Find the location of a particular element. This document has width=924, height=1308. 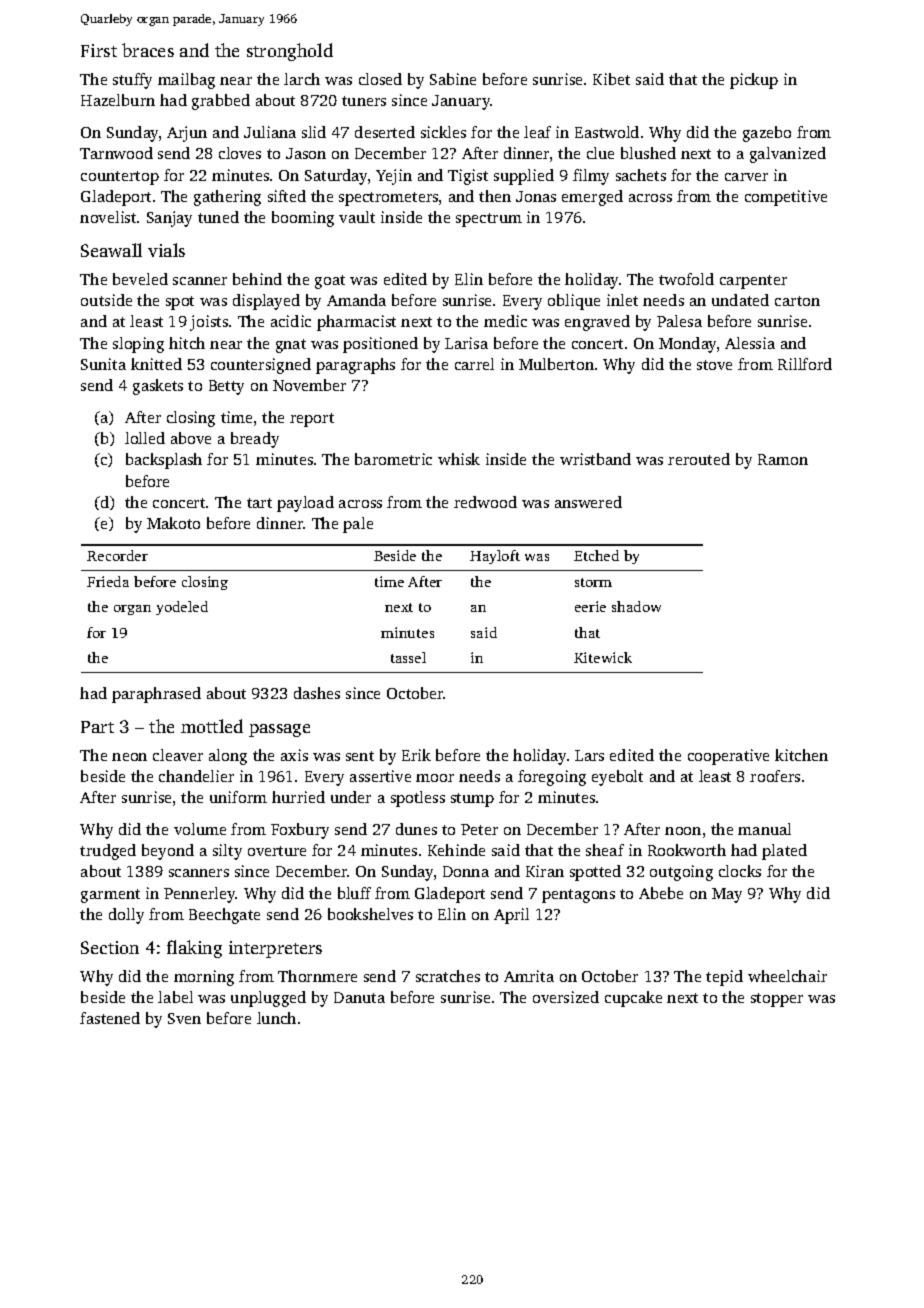

bready is located at coordinates (255, 440).
